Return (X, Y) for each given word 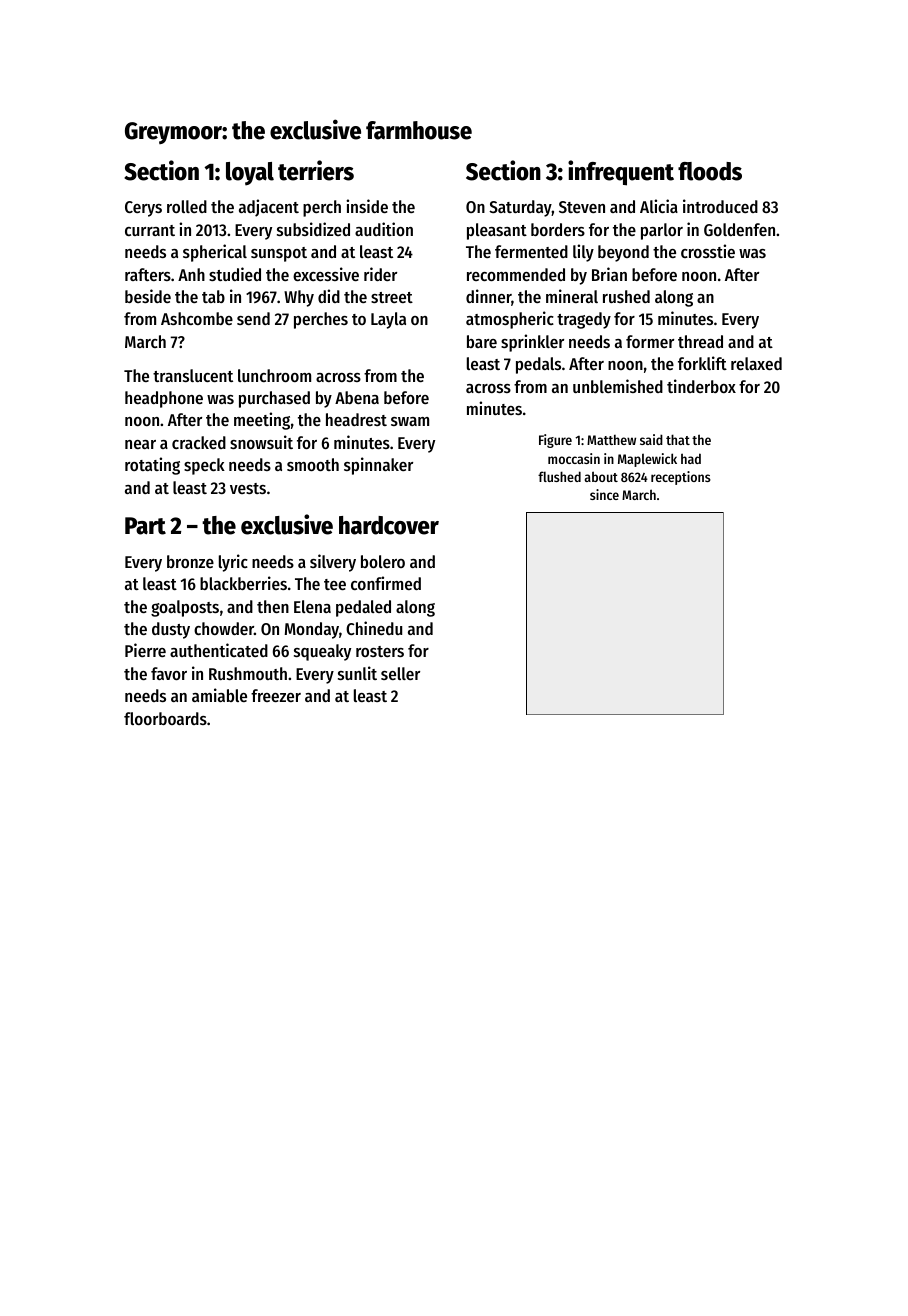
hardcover (389, 525)
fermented (531, 251)
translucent (193, 375)
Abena (357, 397)
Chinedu (374, 628)
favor (169, 673)
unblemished (618, 386)
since (604, 494)
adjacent (269, 208)
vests (248, 488)
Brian (609, 274)
